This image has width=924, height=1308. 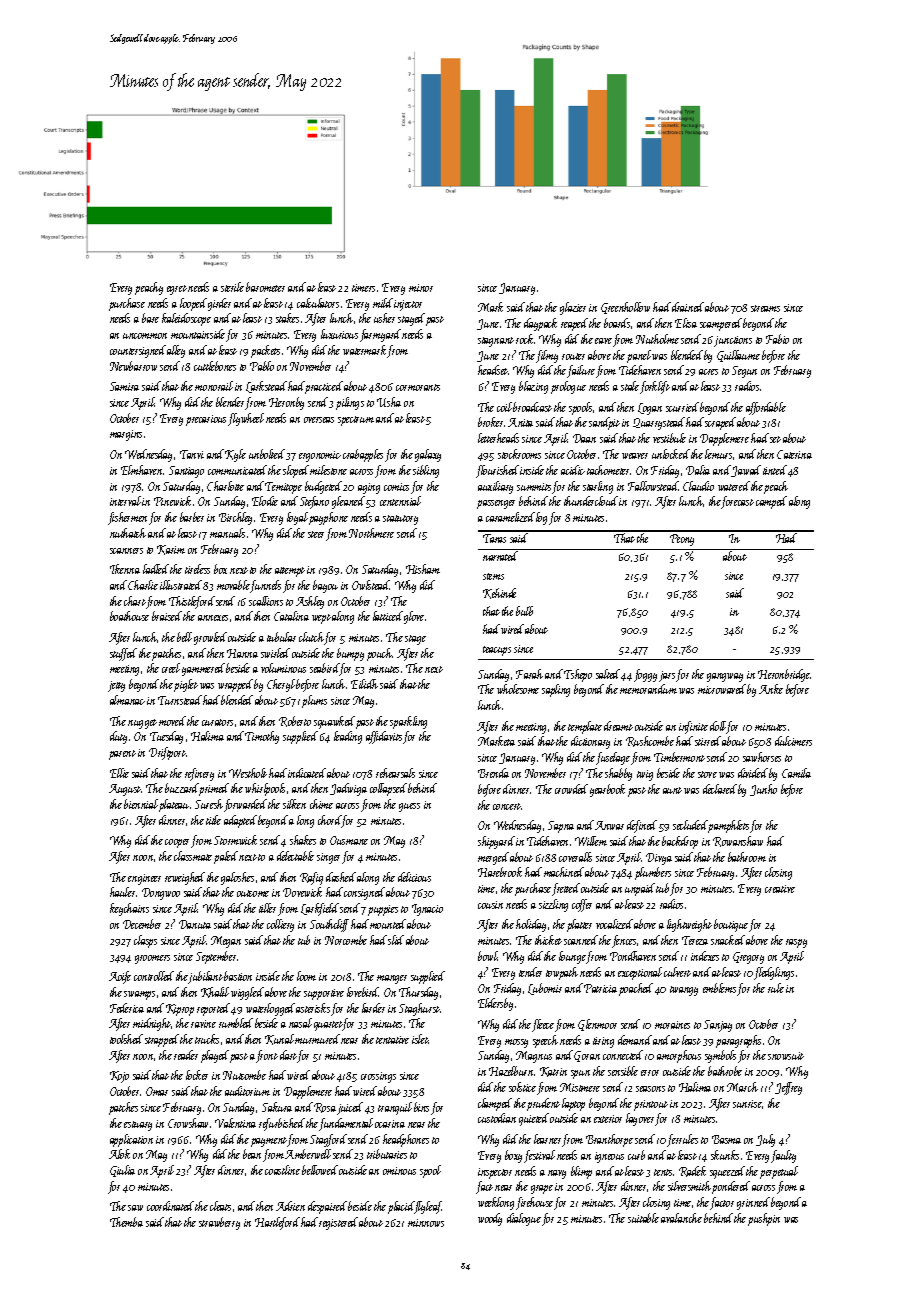 I want to click on minor, so click(x=421, y=288).
